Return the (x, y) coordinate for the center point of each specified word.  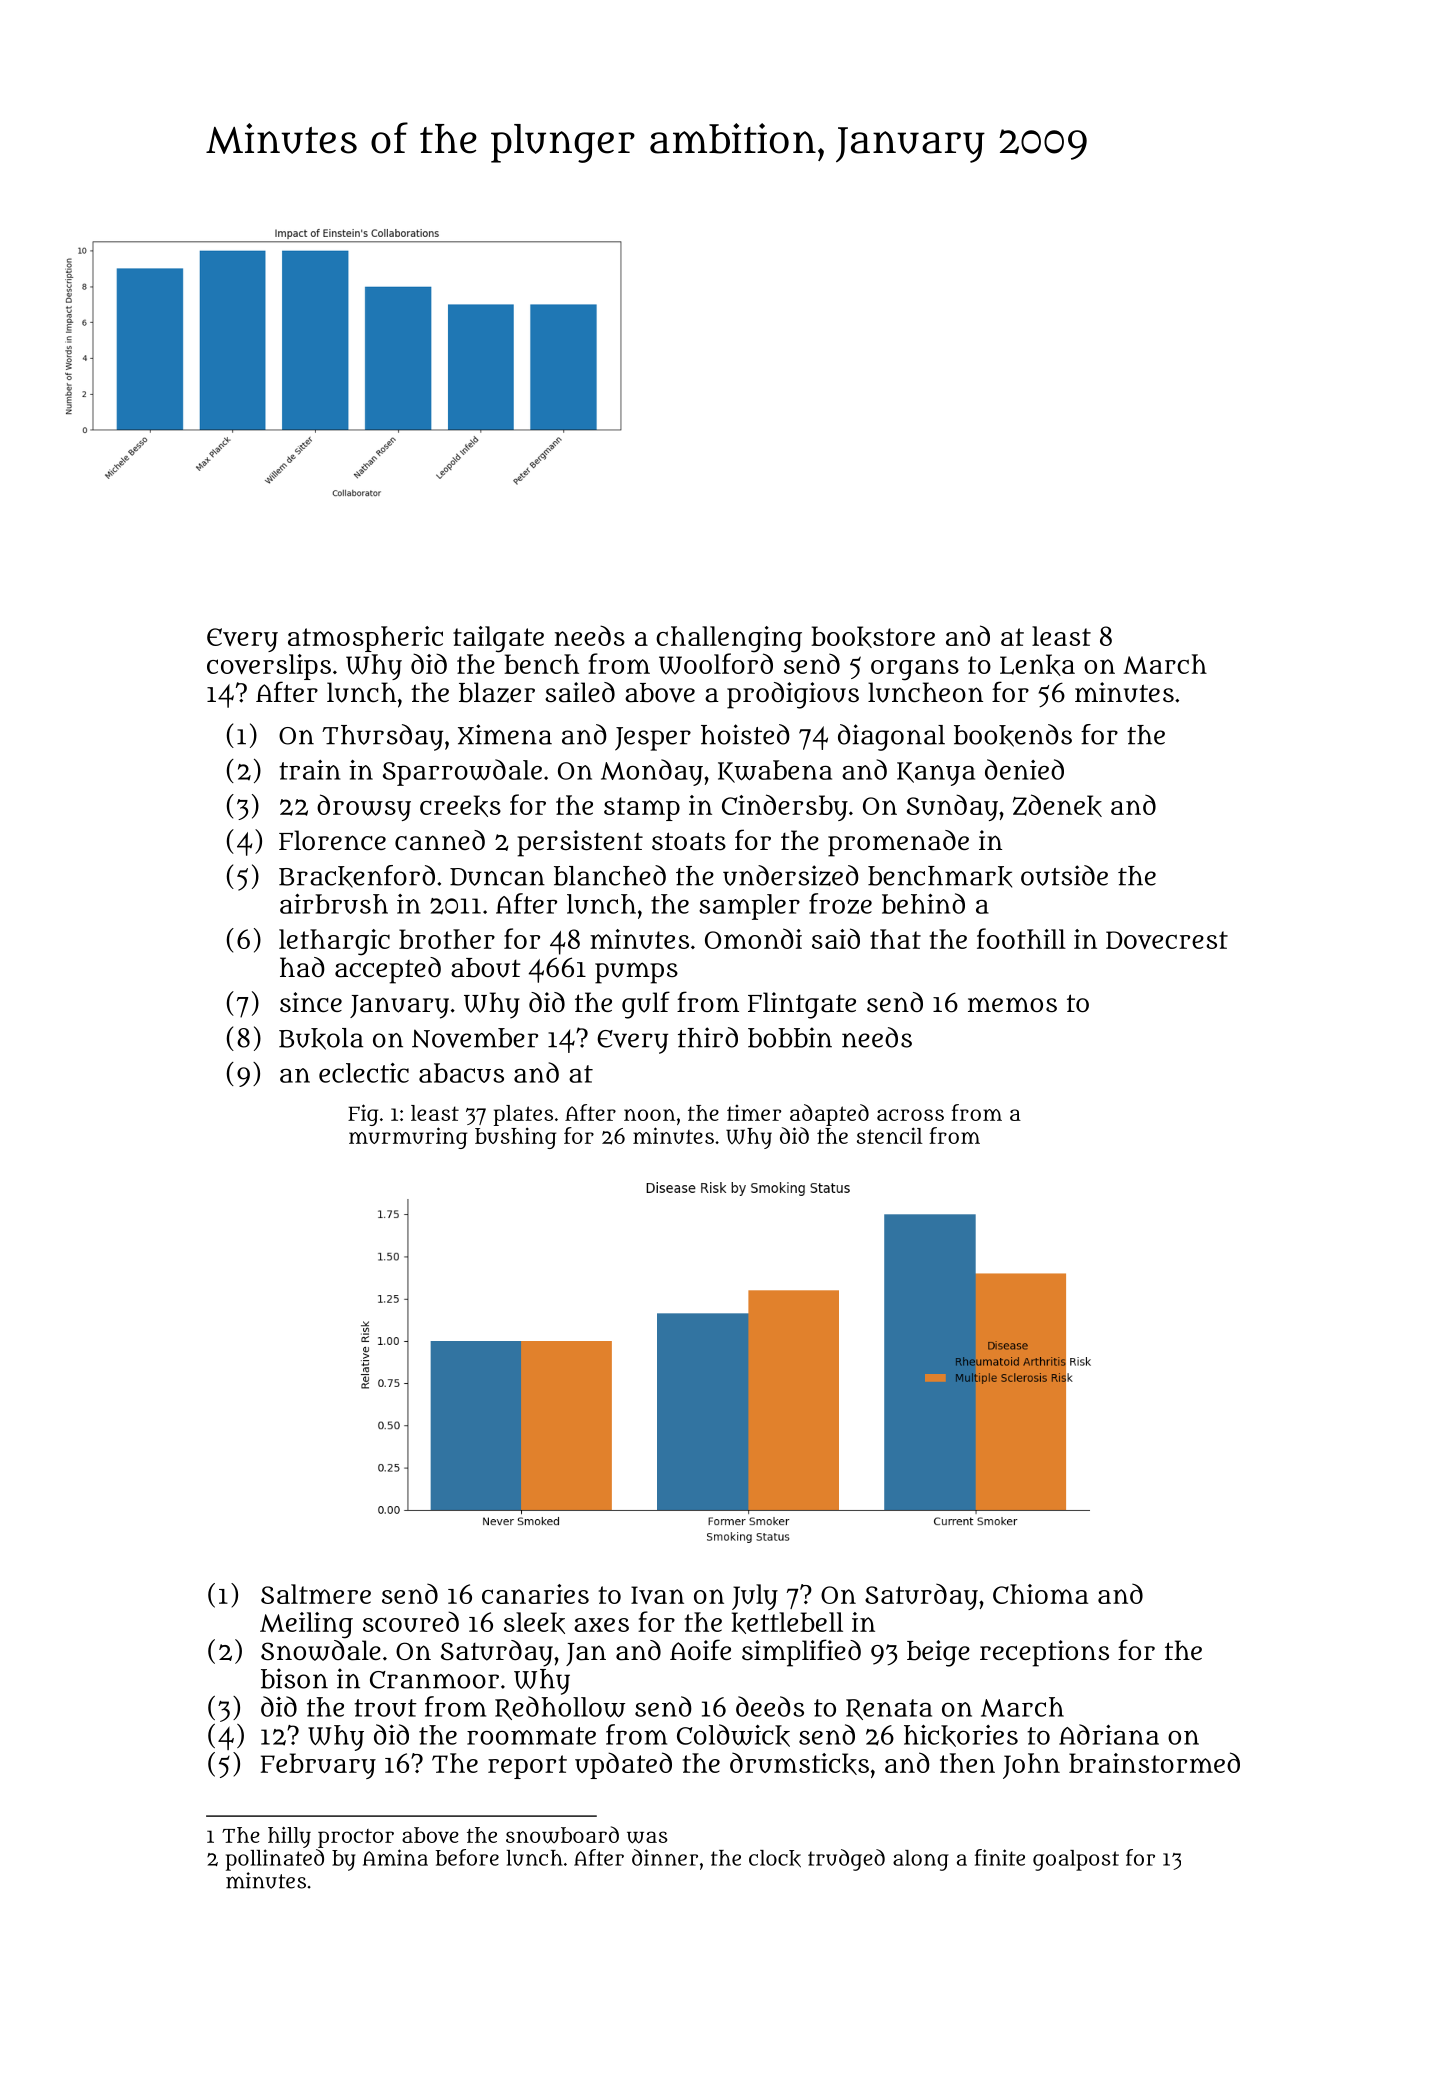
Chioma (1040, 1594)
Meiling (306, 1625)
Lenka (1037, 665)
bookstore (873, 637)
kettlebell (787, 1623)
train (309, 770)
